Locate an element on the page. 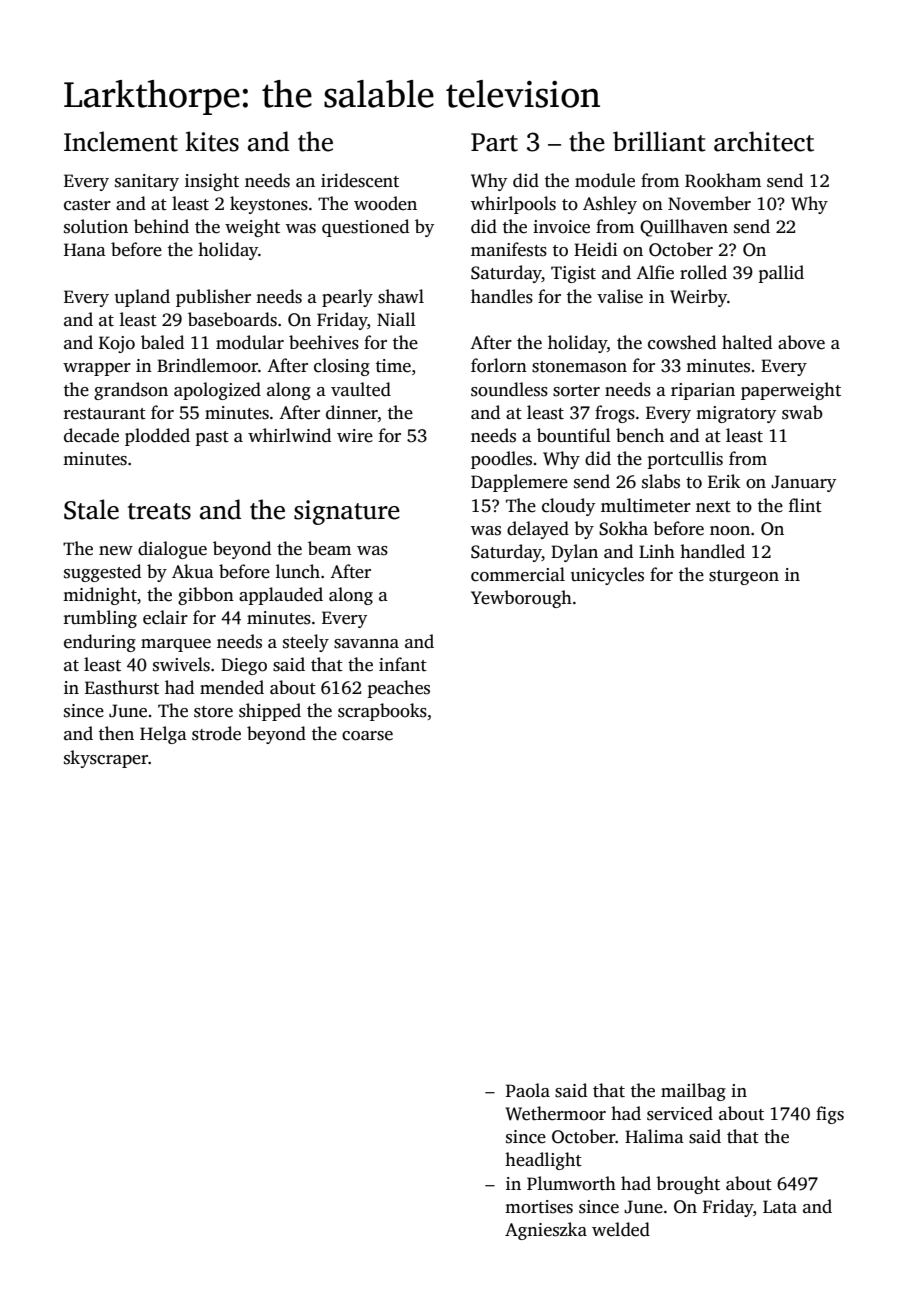  Agnieszka is located at coordinates (546, 1231).
